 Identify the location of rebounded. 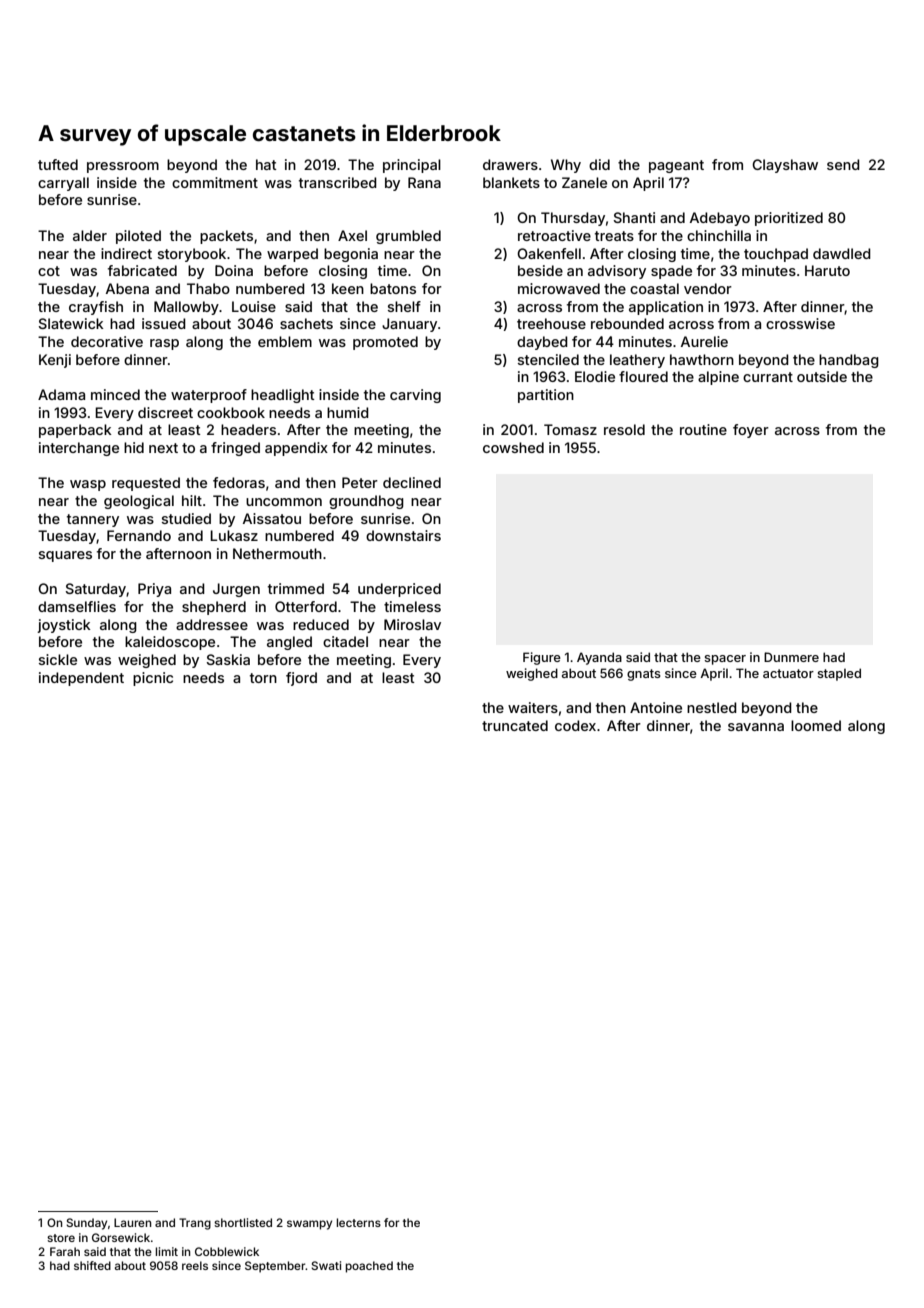
(627, 323).
